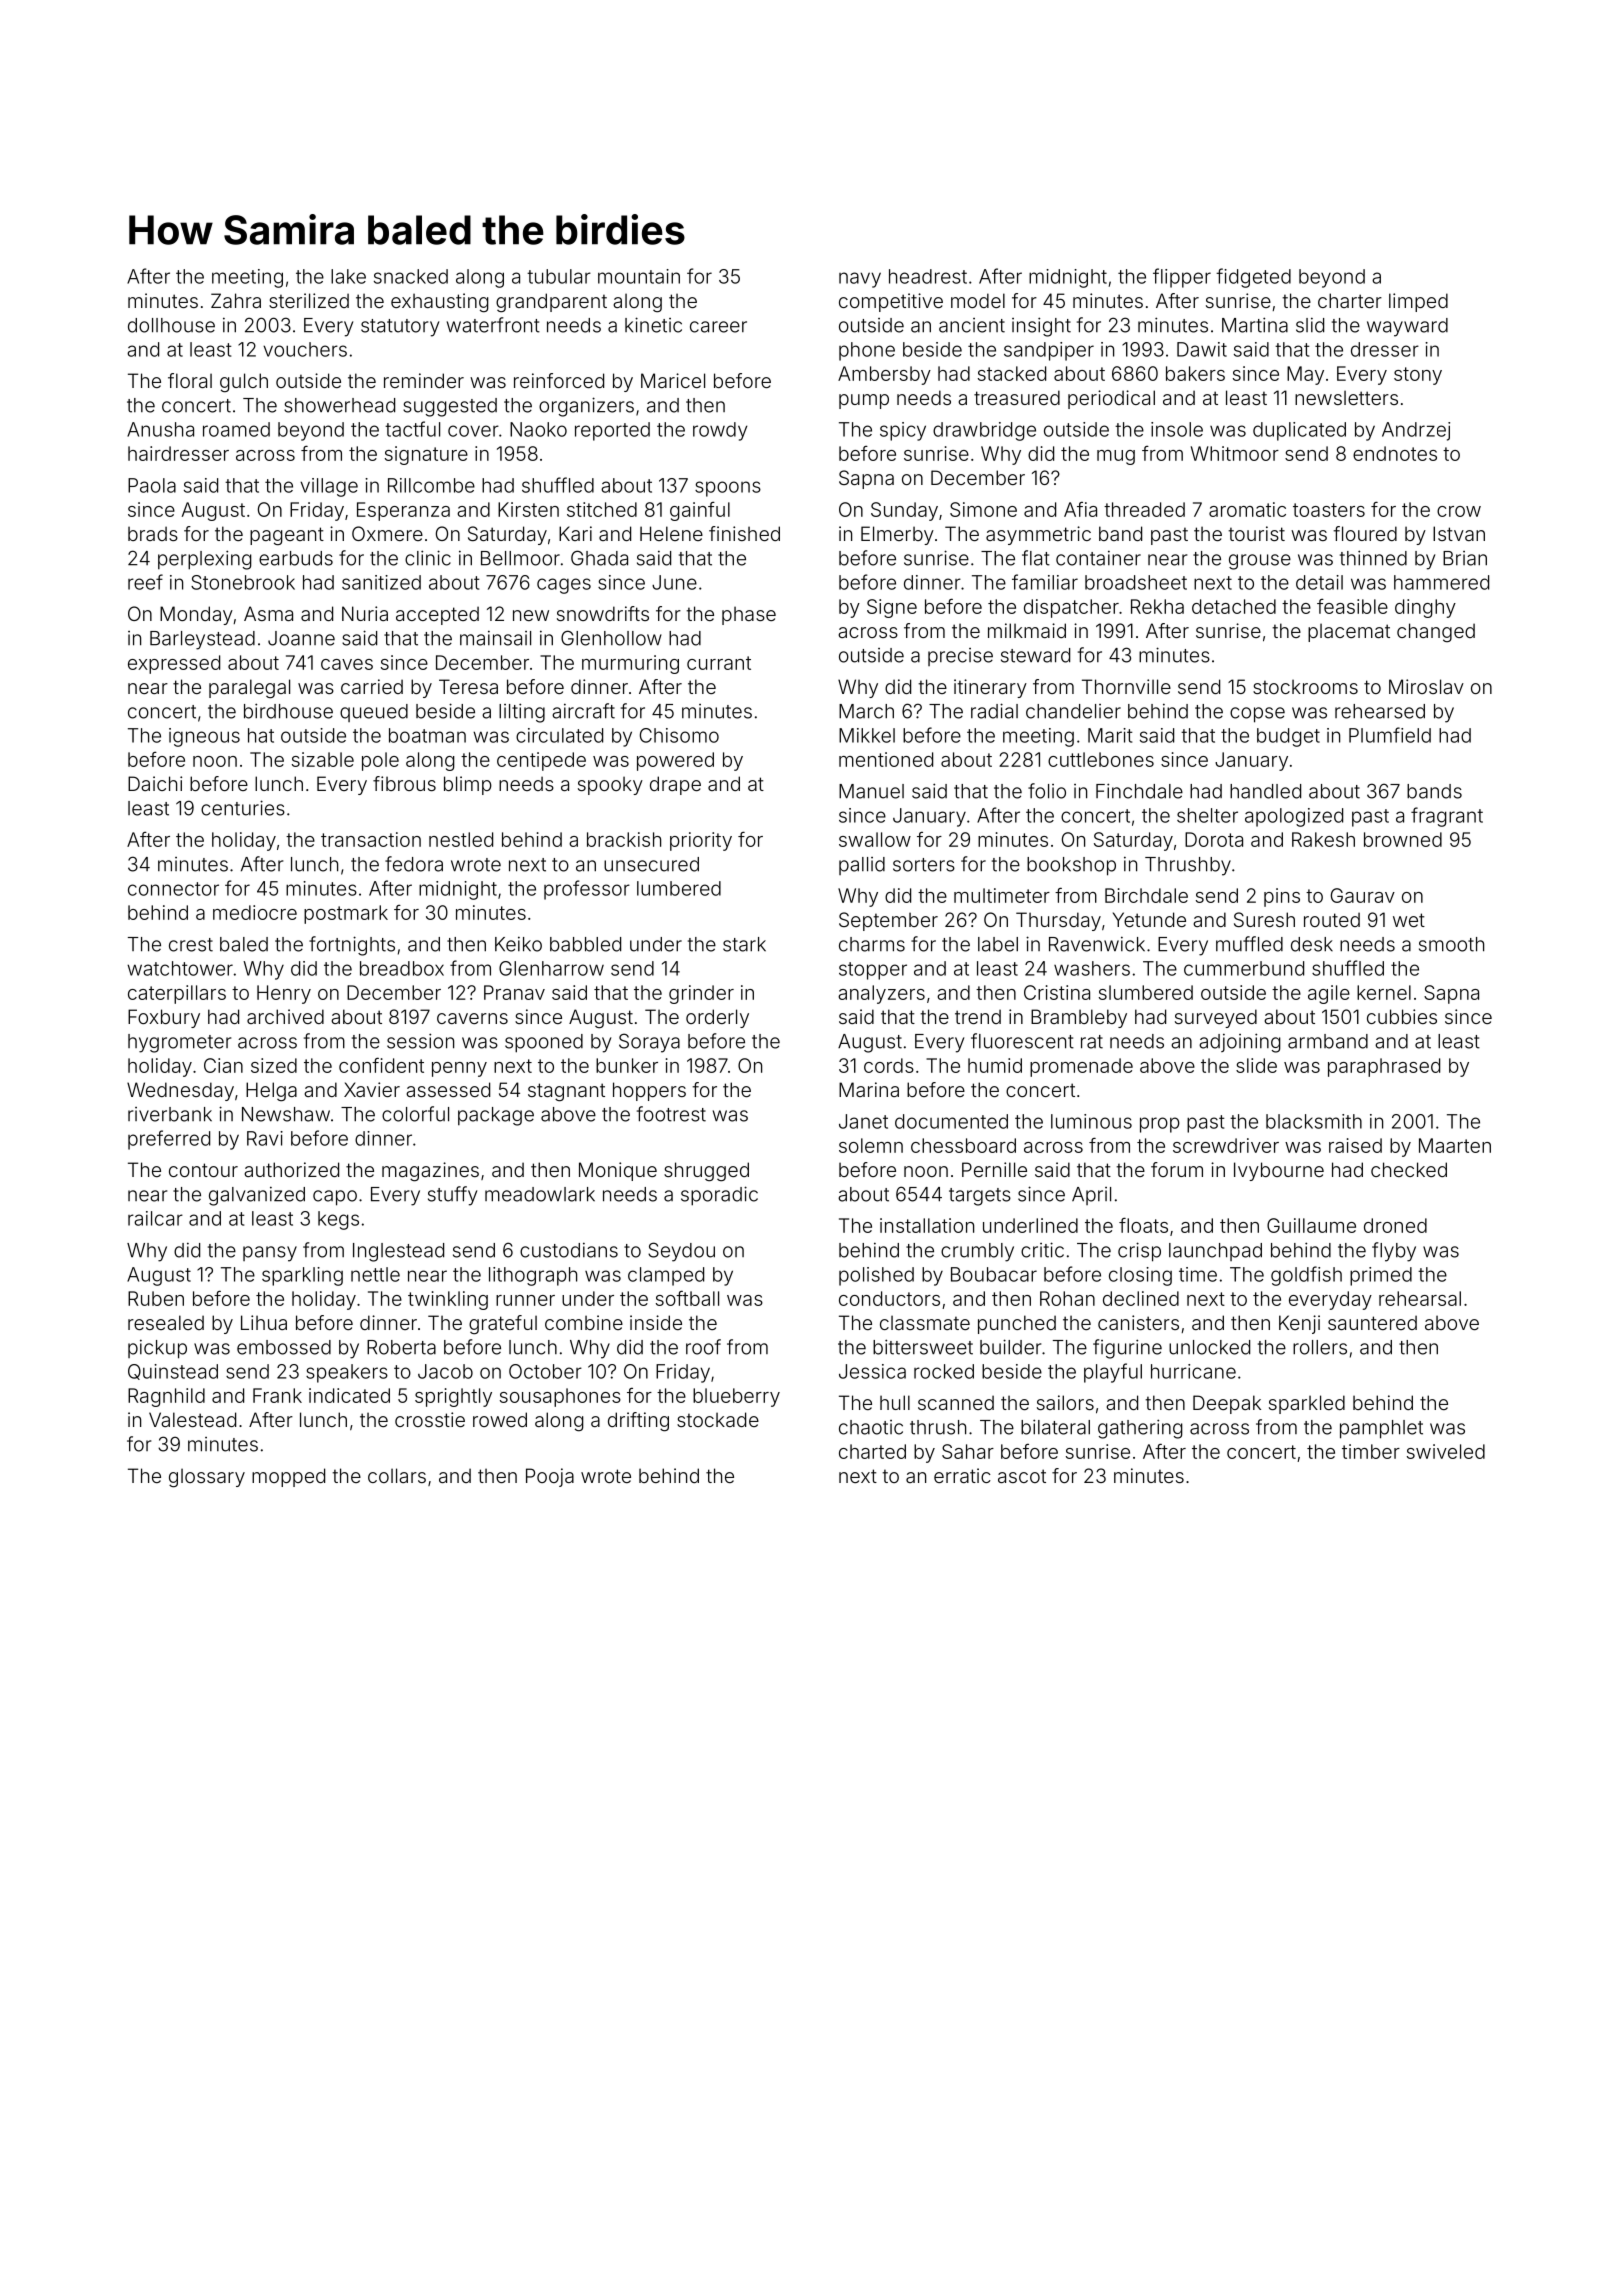 This page has height=2292, width=1620. What do you see at coordinates (860, 280) in the page?
I see `navy` at bounding box center [860, 280].
